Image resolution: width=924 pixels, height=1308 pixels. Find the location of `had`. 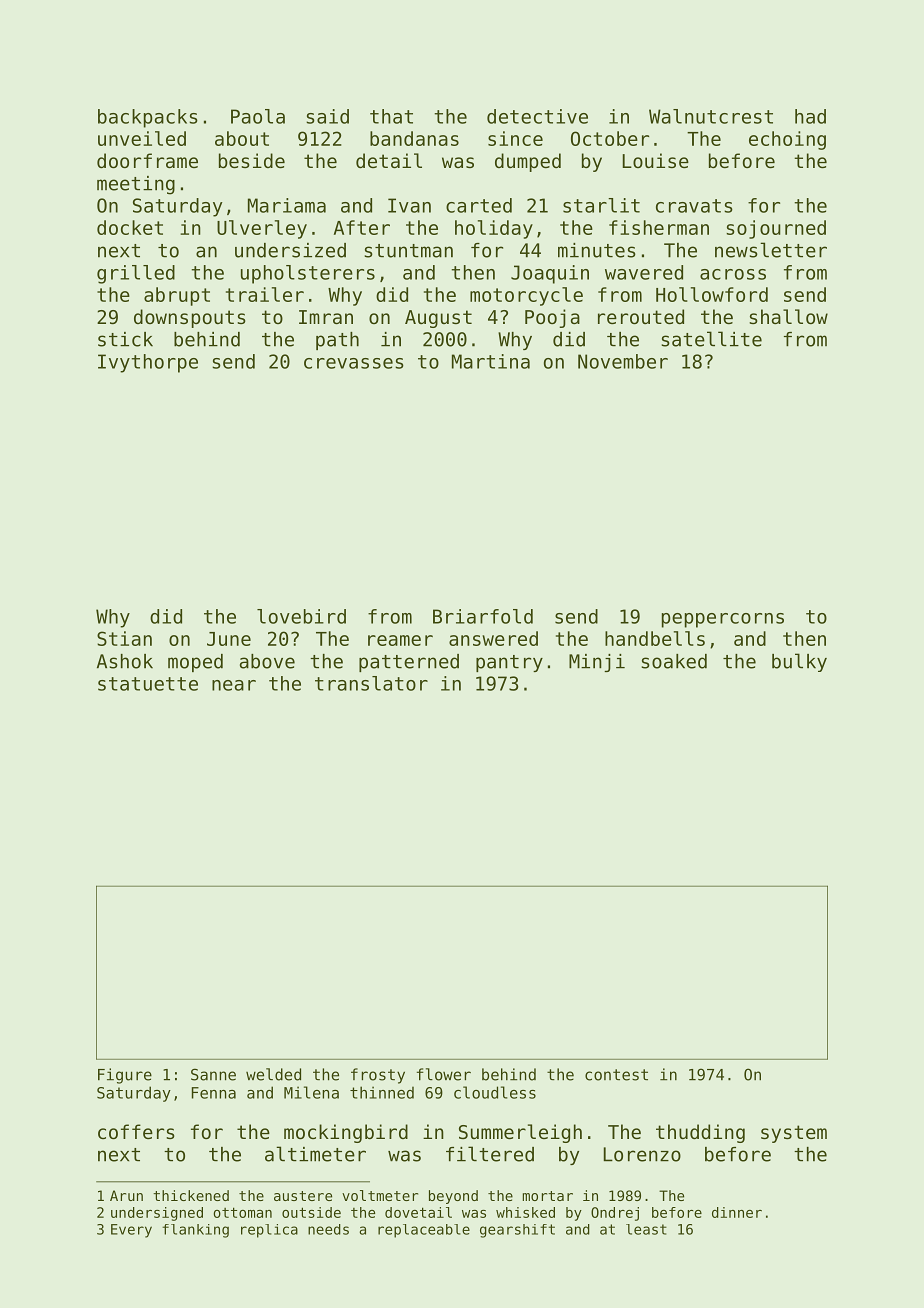

had is located at coordinates (810, 116).
